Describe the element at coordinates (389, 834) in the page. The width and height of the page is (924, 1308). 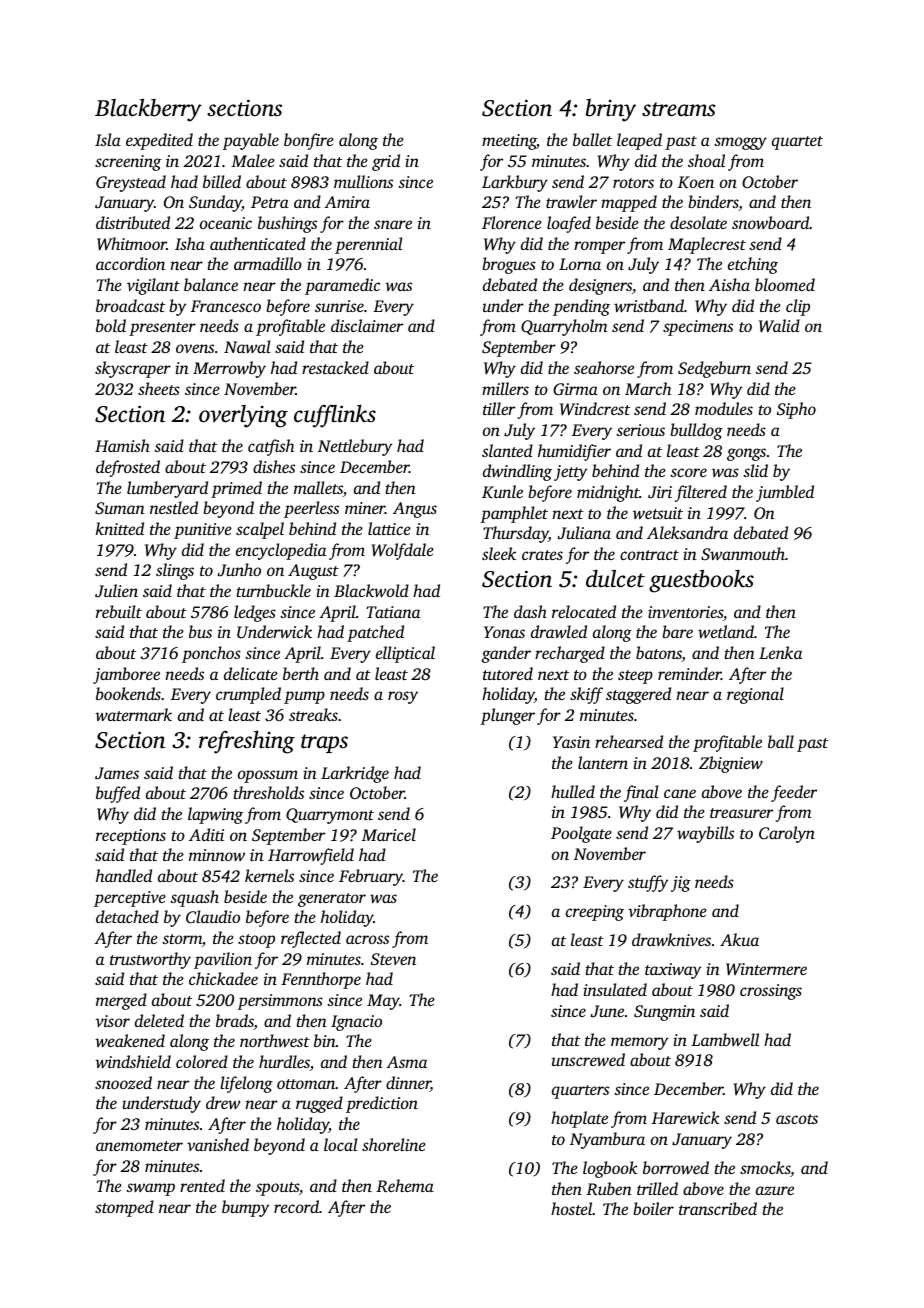
I see `Maricel` at that location.
